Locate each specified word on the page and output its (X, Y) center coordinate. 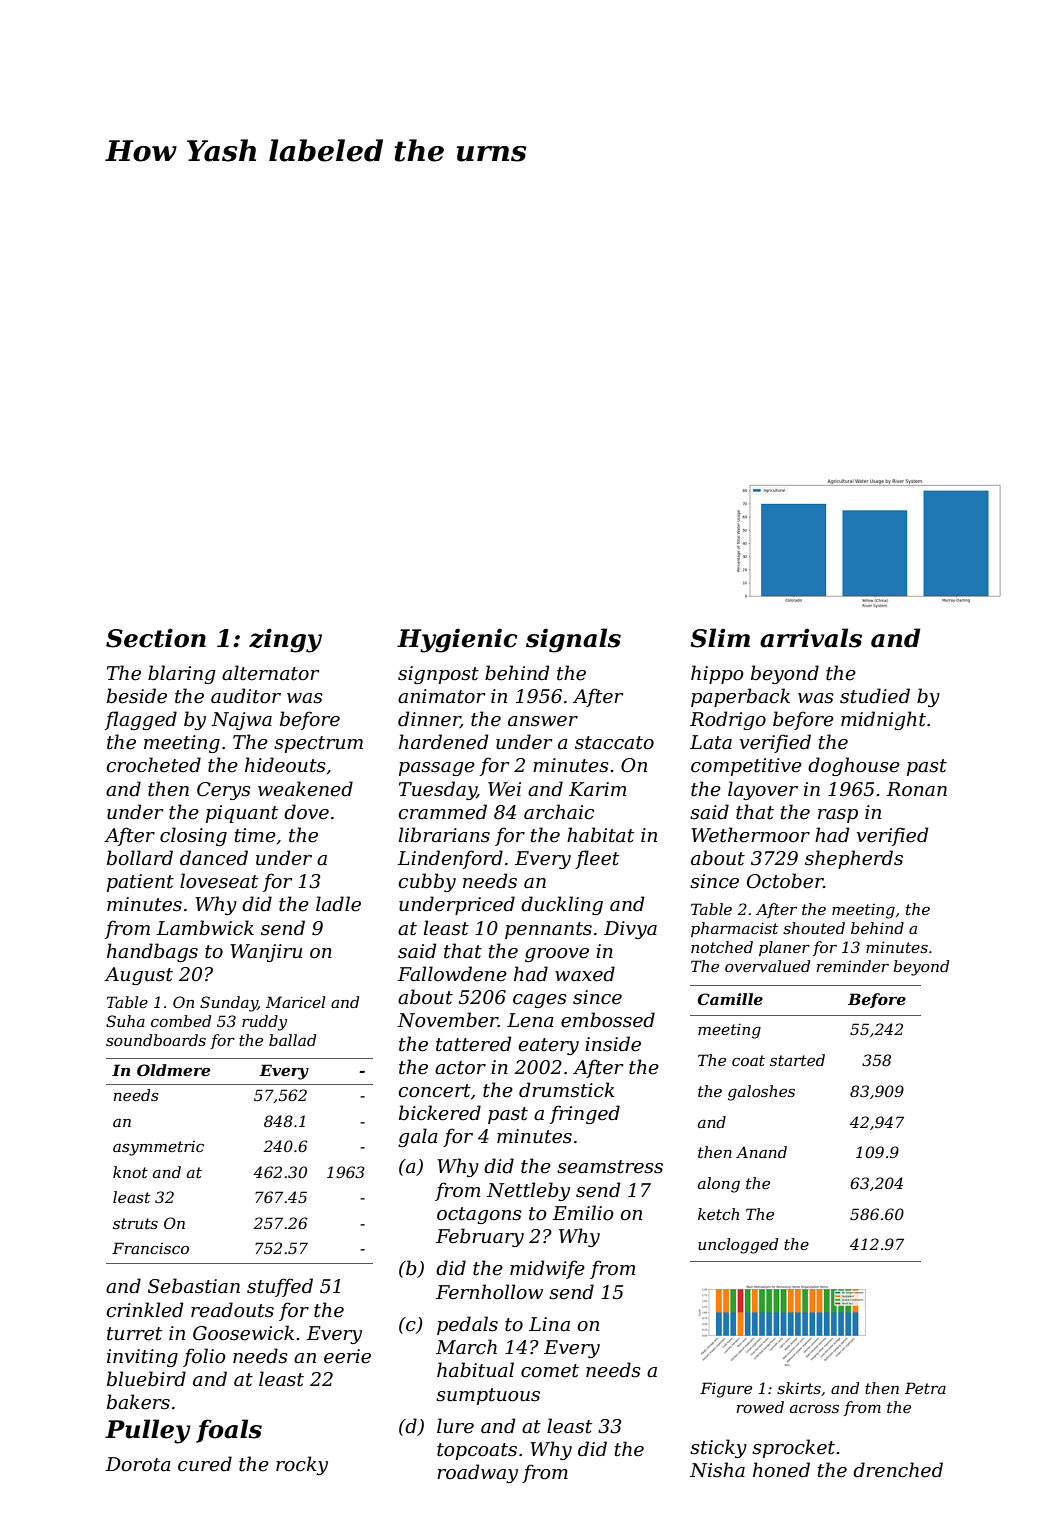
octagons (479, 1215)
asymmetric (158, 1148)
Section (156, 638)
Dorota (138, 1464)
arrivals (811, 638)
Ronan (916, 789)
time (255, 835)
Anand (761, 1152)
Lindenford (450, 859)
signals (573, 640)
